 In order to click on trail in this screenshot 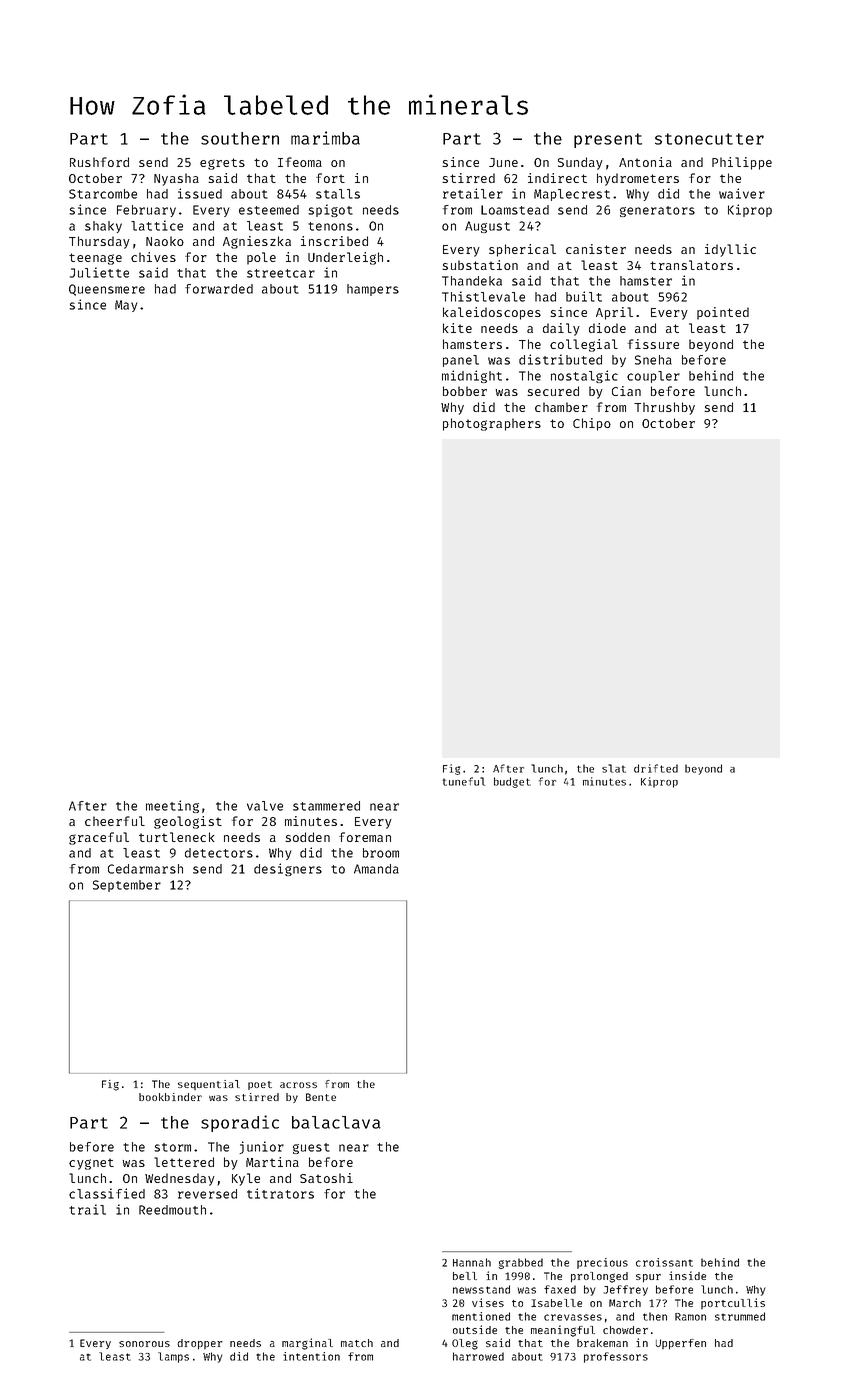, I will do `click(87, 1209)`.
